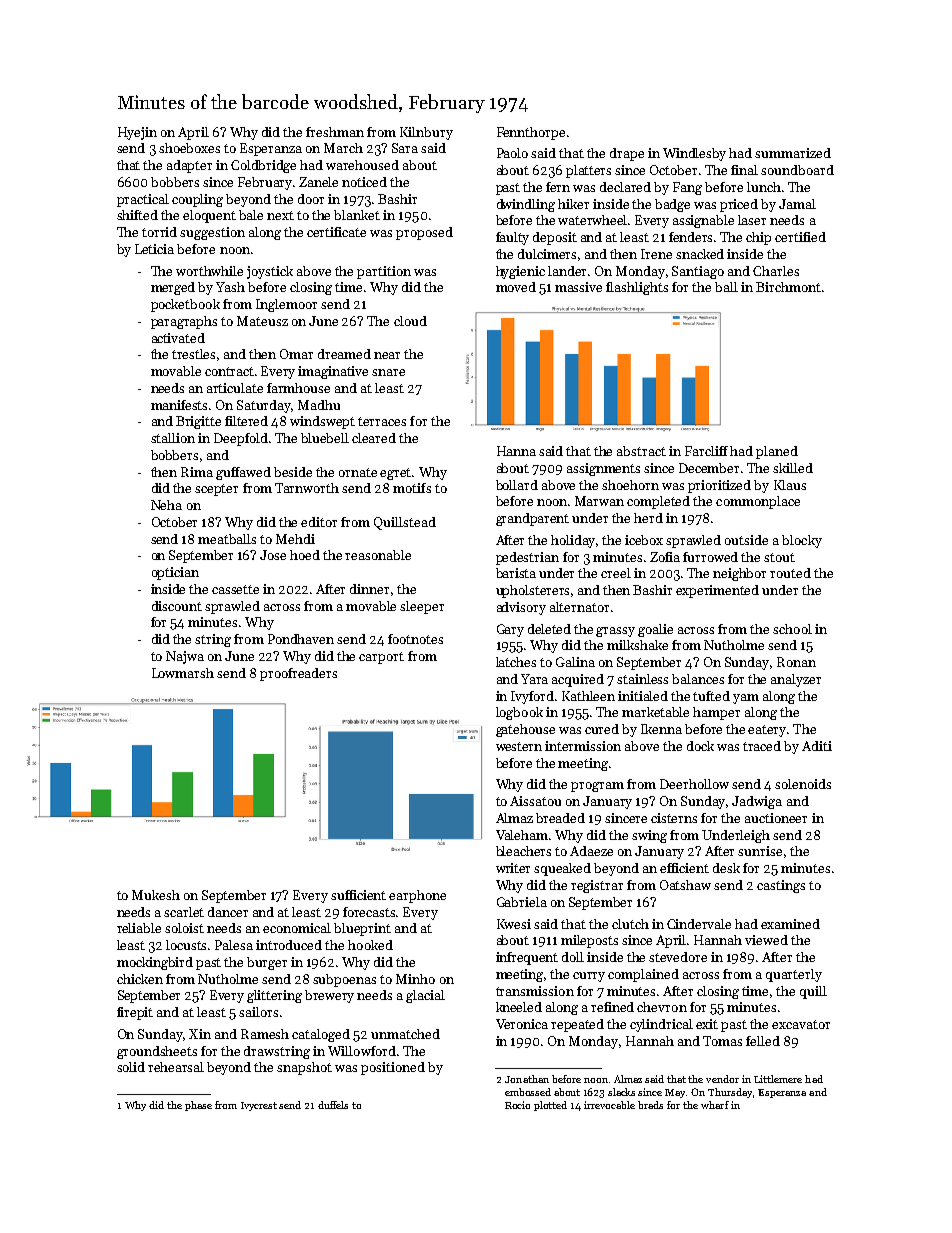 This screenshot has width=952, height=1233. I want to click on egret, so click(395, 474).
